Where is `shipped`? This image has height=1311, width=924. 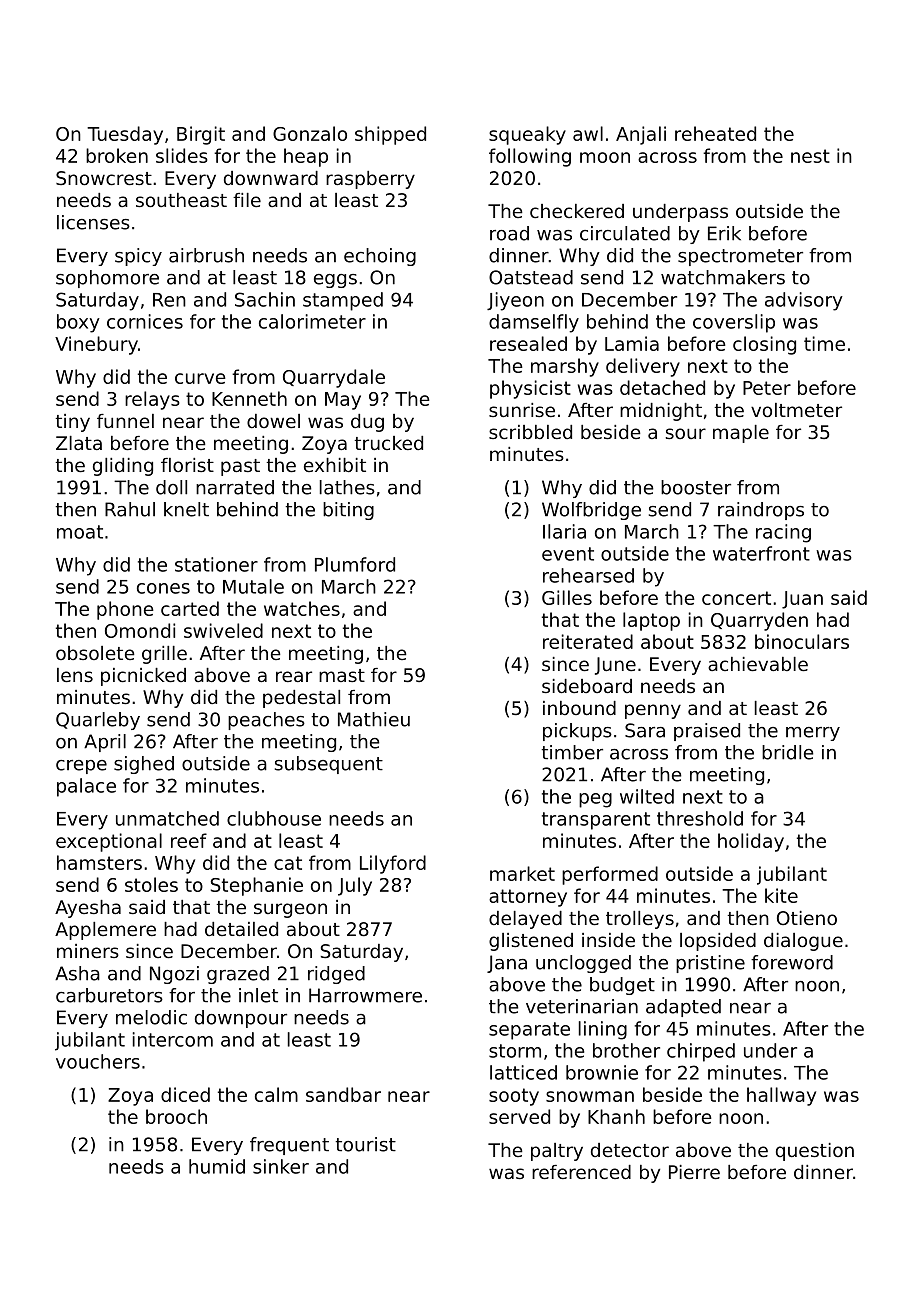 shipped is located at coordinates (390, 135).
